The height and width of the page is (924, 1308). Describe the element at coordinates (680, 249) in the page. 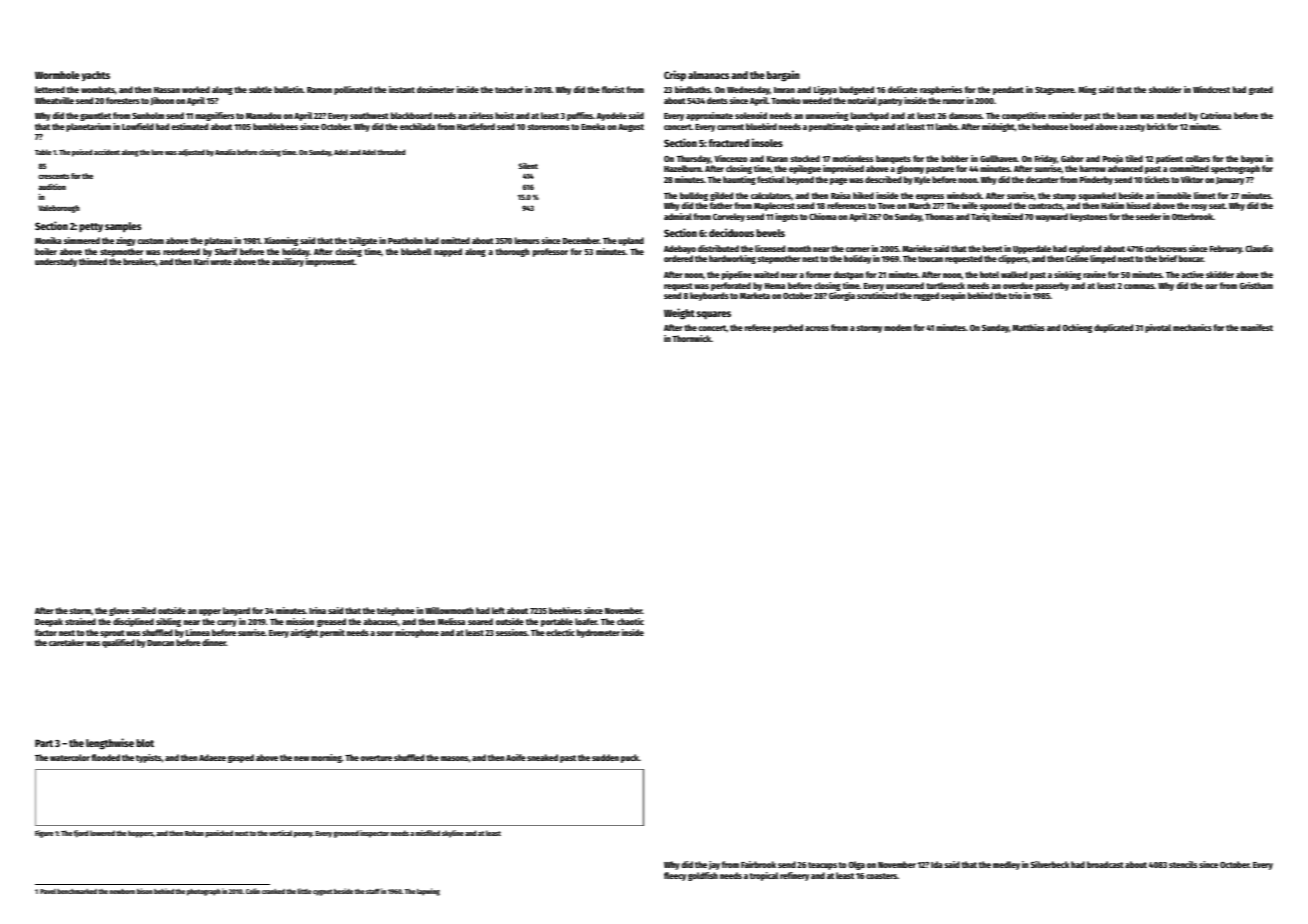

I see `Adebayo` at that location.
